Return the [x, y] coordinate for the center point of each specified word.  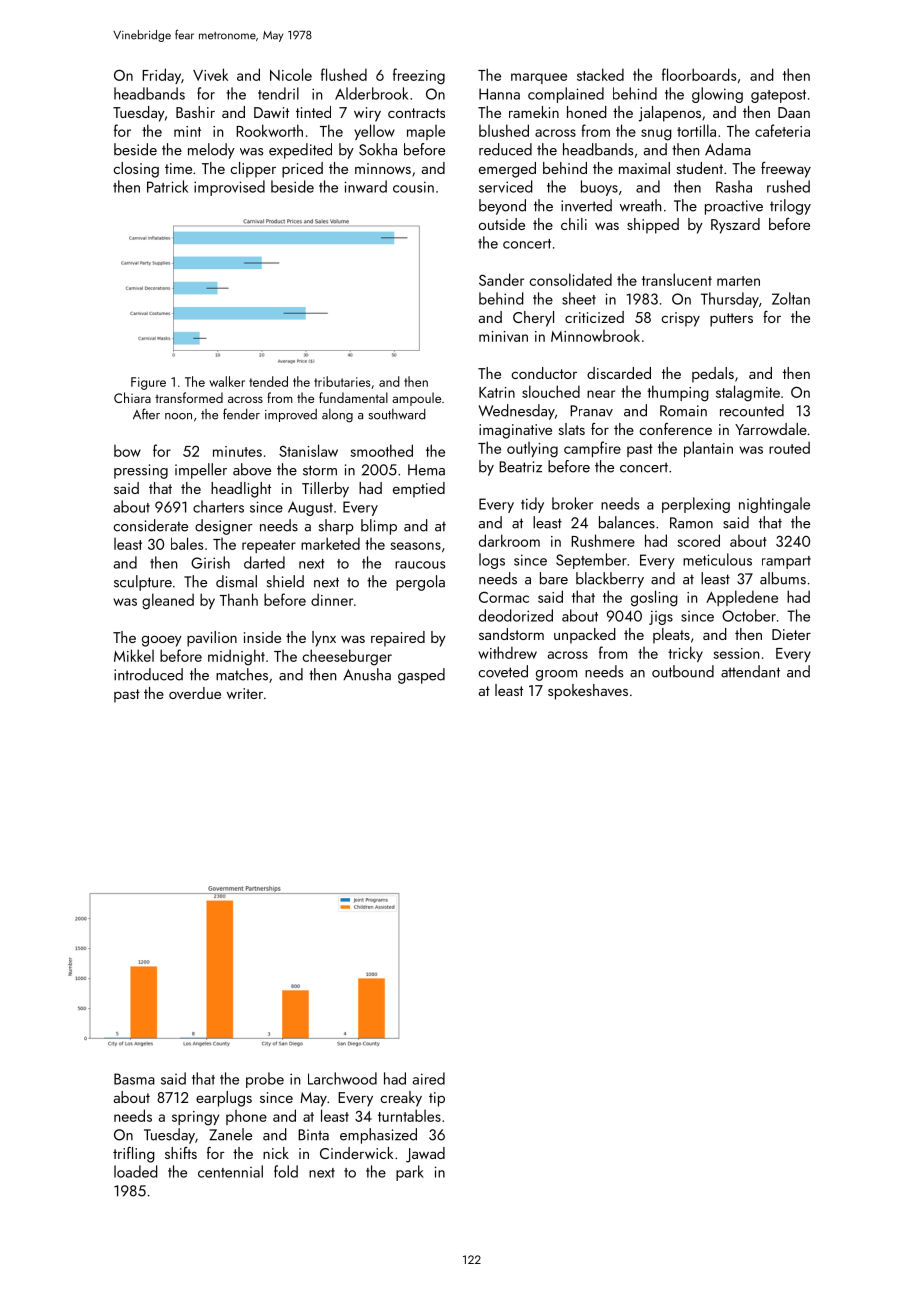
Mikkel [134, 655]
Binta [313, 1135]
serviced [506, 186]
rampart [786, 562]
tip [437, 1099]
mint [187, 131]
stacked [600, 74]
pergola [420, 583]
